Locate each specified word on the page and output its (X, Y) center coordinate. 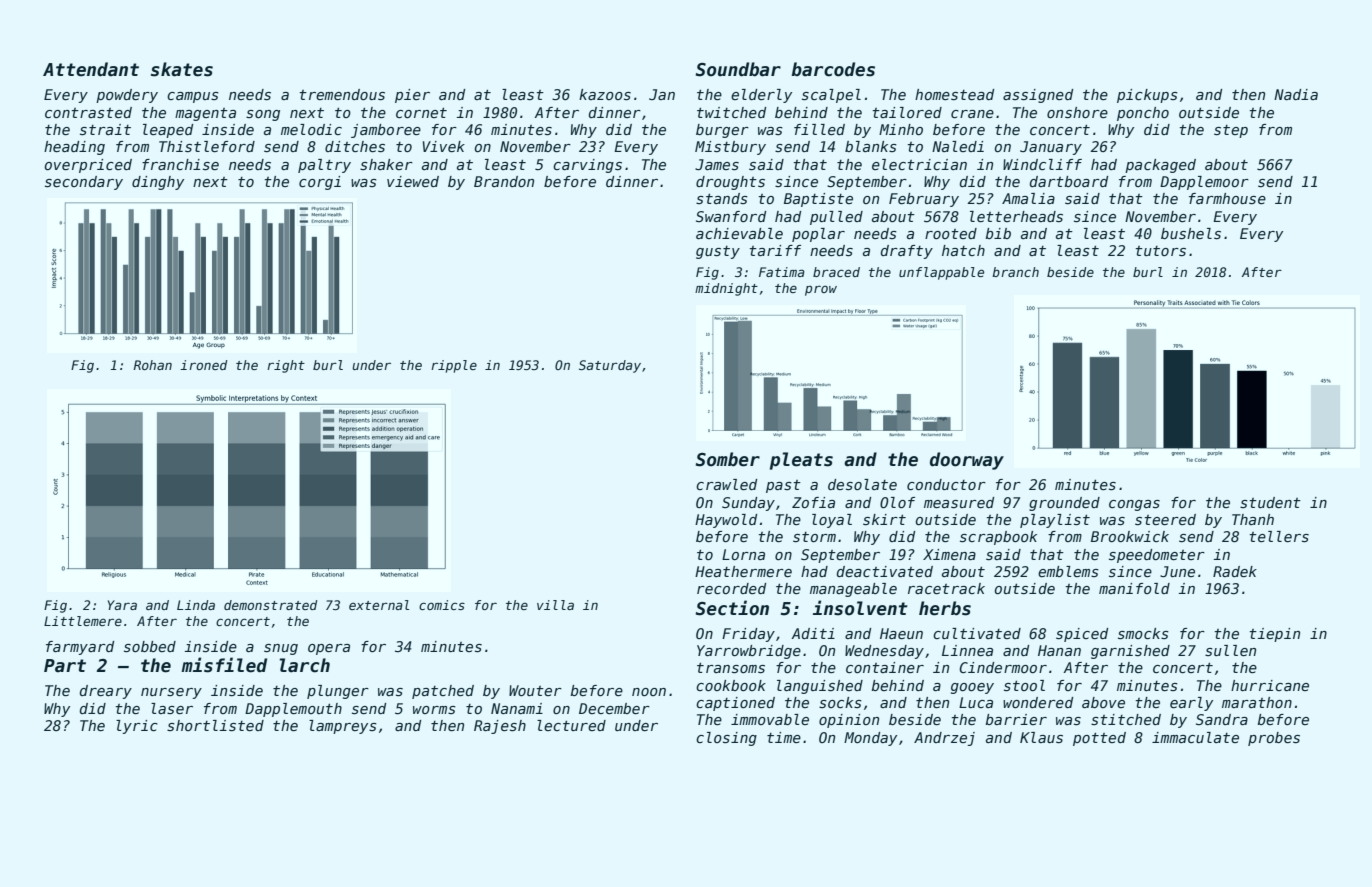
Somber (728, 459)
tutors (1161, 251)
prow (821, 290)
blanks (871, 146)
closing (726, 739)
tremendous (342, 94)
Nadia (1296, 94)
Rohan (153, 365)
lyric (137, 727)
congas (1134, 505)
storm (814, 537)
